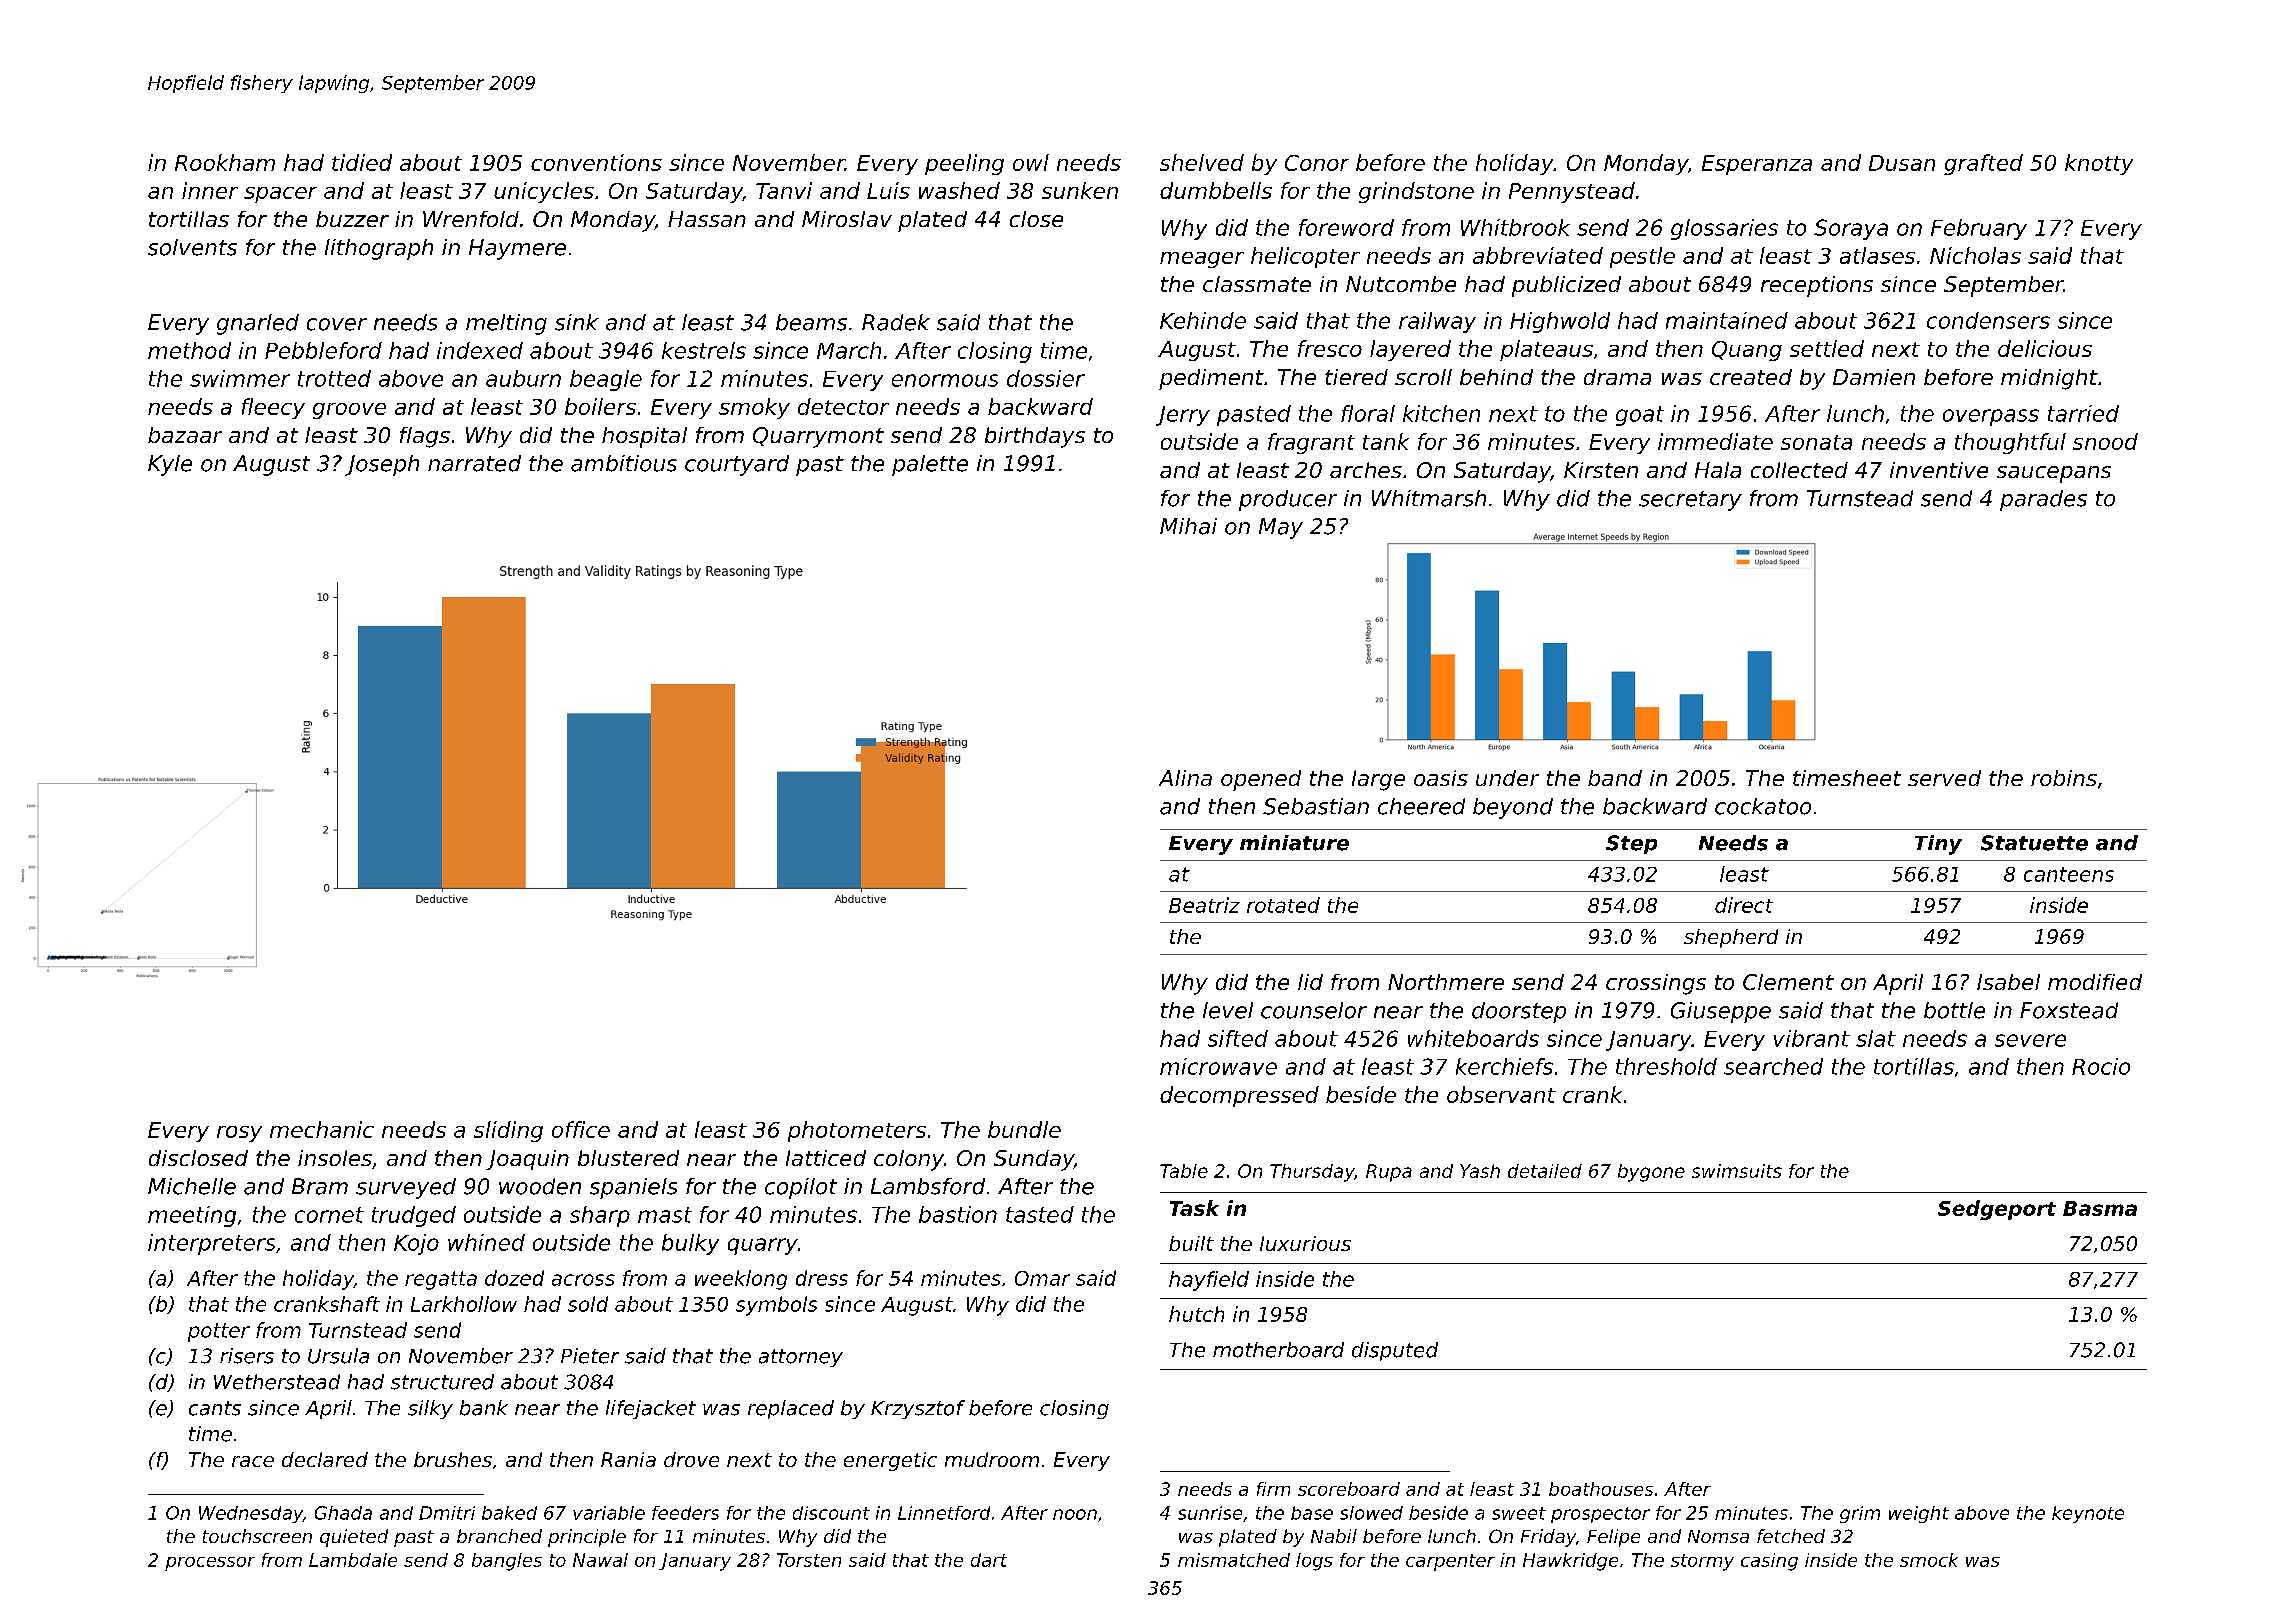  Describe the element at coordinates (335, 1158) in the screenshot. I see `insoles` at that location.
